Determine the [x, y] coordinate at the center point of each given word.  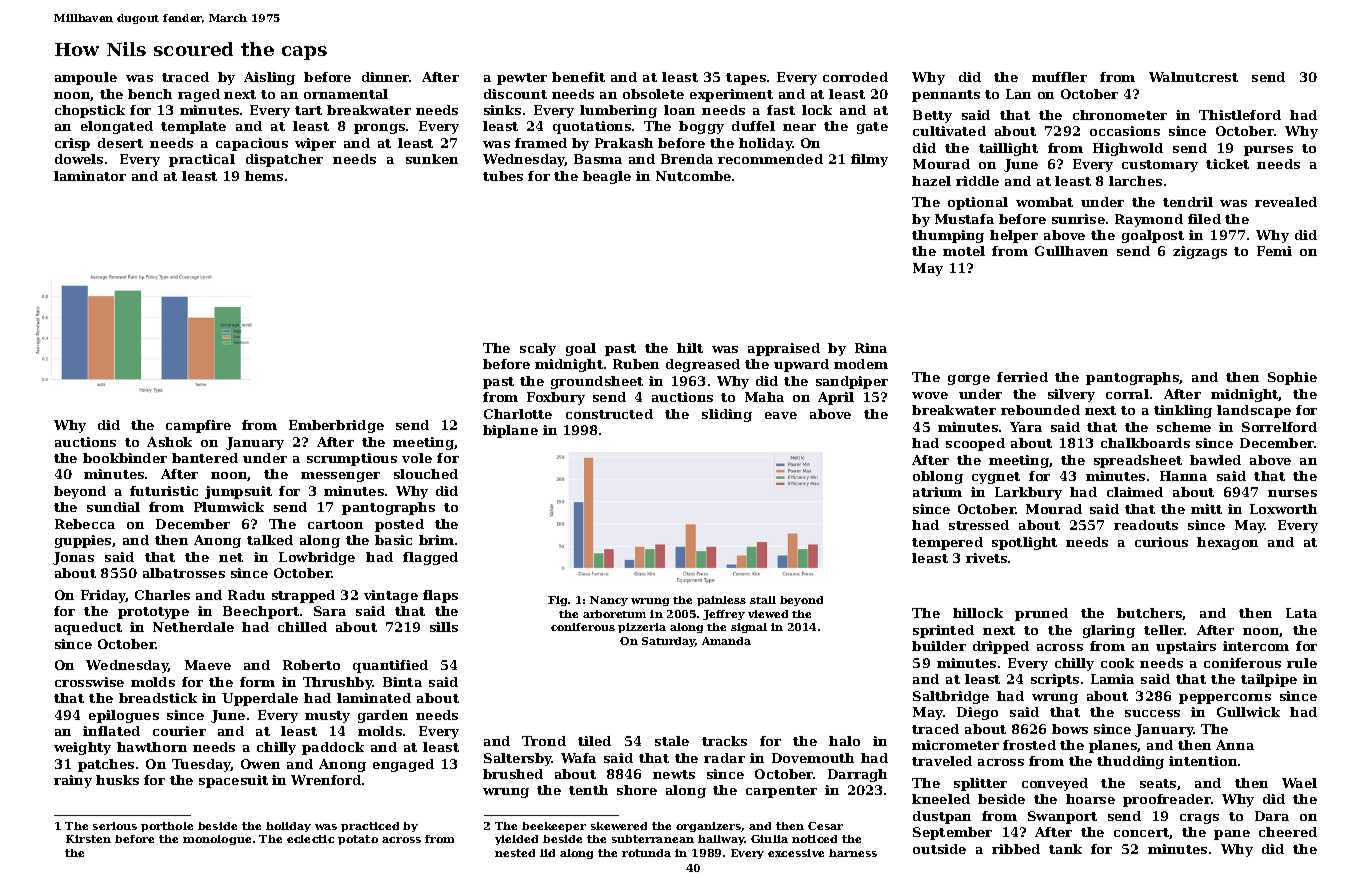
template [193, 127]
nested [515, 853]
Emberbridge [336, 426]
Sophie [1292, 378]
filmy [869, 160]
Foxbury [556, 398]
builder [939, 646]
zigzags [1200, 252]
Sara [330, 611]
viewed [768, 614]
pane [1232, 835]
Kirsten [88, 839]
